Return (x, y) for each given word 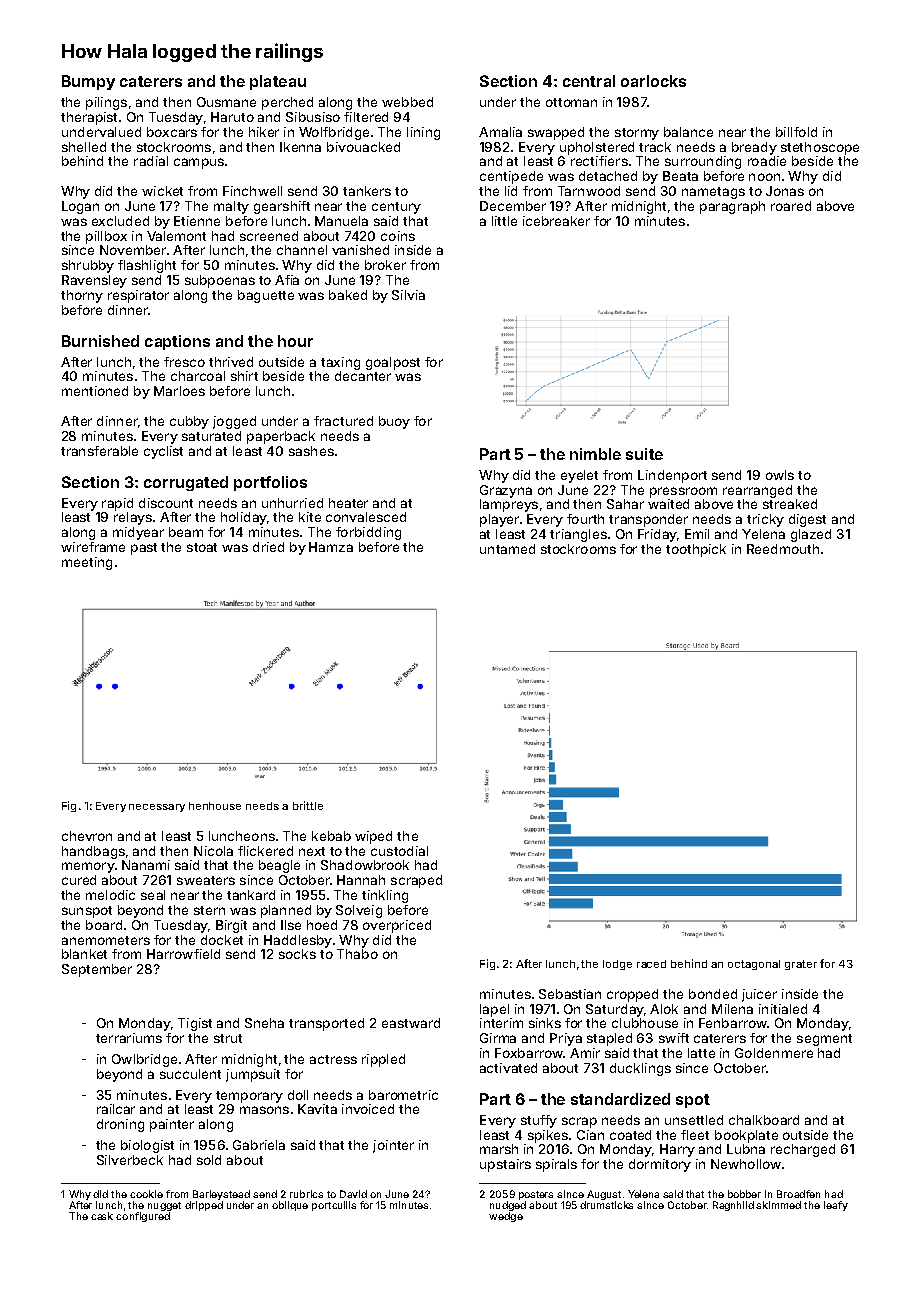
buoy (394, 422)
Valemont (176, 236)
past (144, 549)
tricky (765, 520)
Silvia (408, 295)
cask (102, 1216)
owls (780, 475)
